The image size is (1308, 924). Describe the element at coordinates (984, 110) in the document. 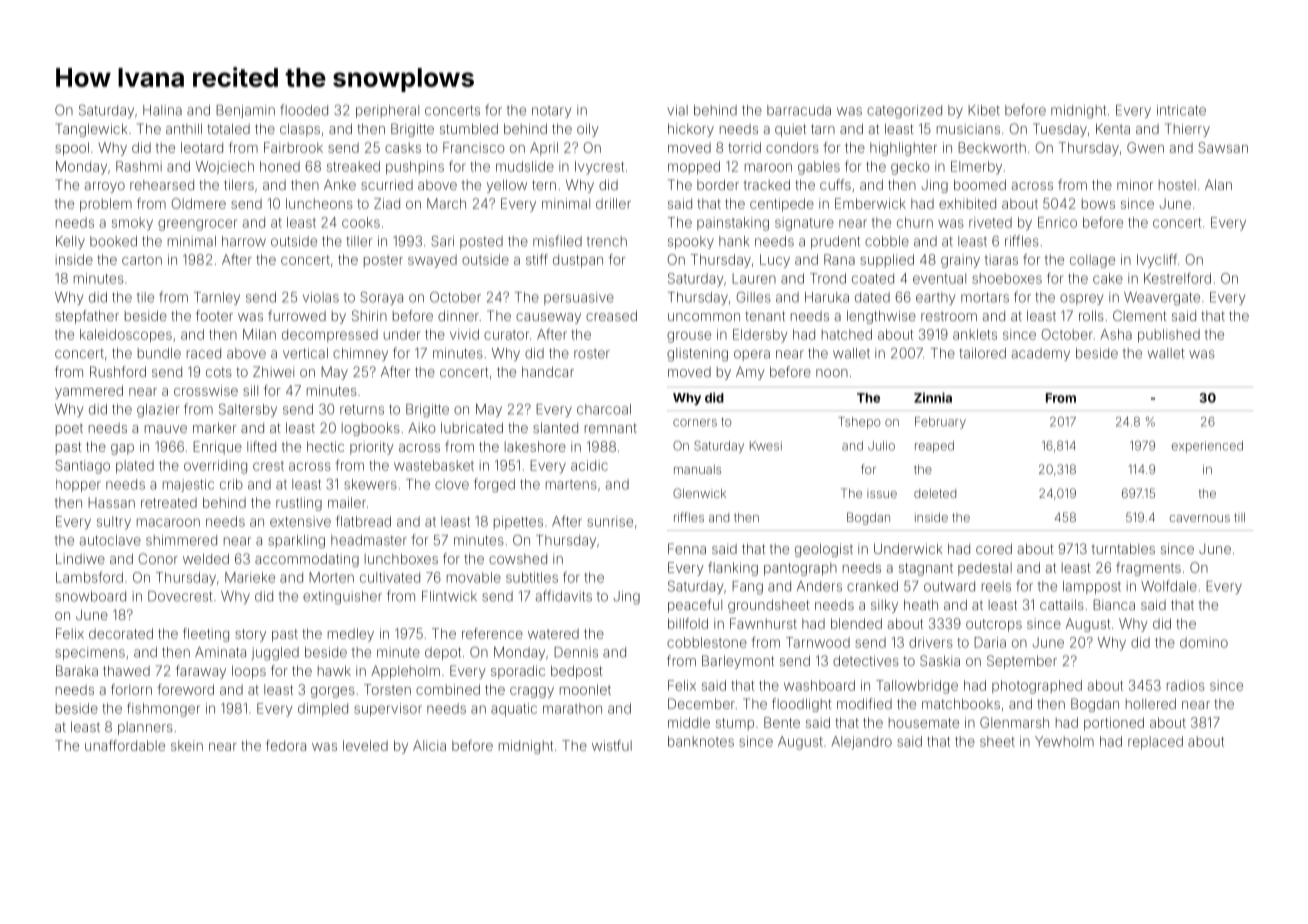

I see `Kibet` at that location.
